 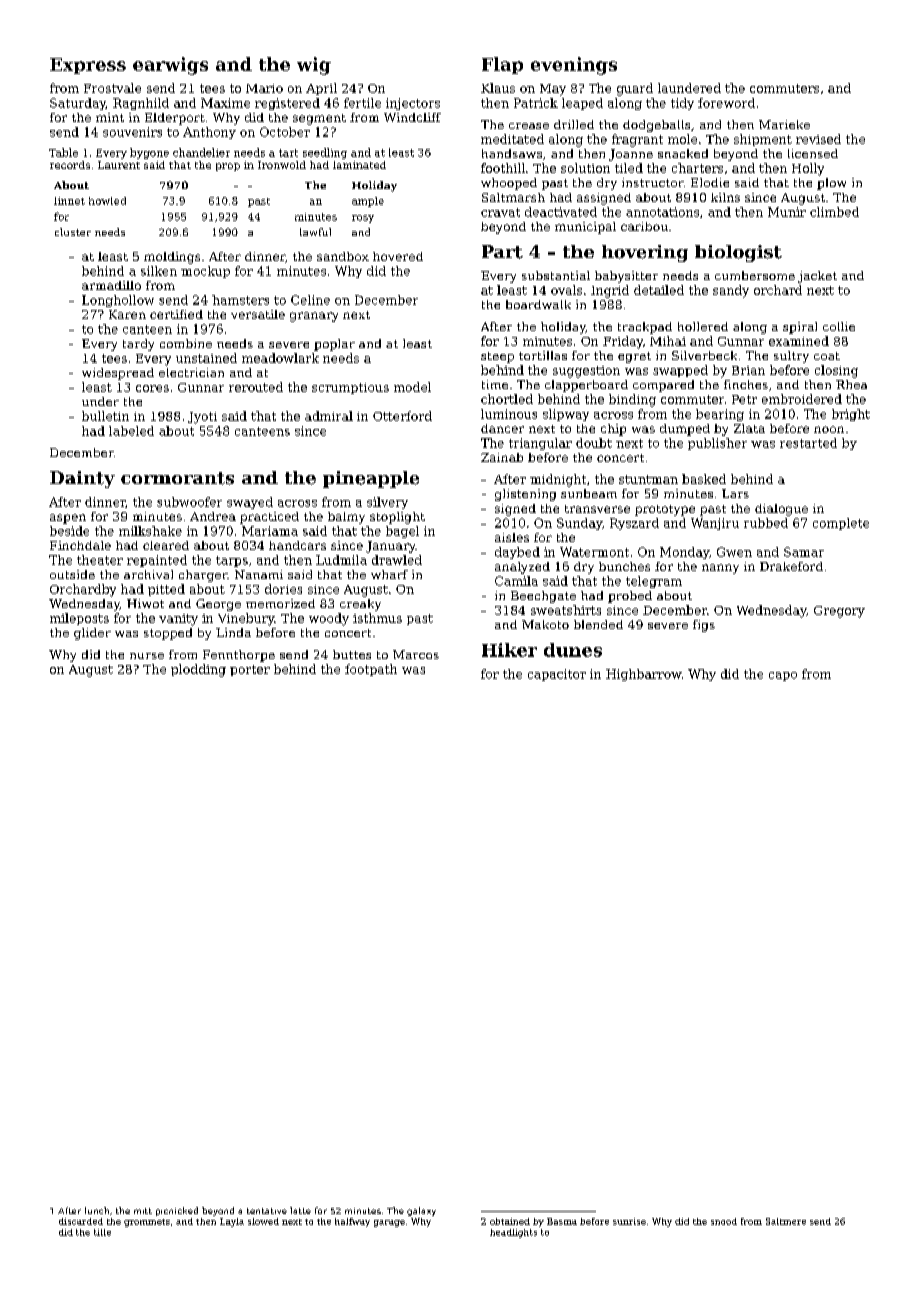 What do you see at coordinates (503, 168) in the screenshot?
I see `foothill` at bounding box center [503, 168].
